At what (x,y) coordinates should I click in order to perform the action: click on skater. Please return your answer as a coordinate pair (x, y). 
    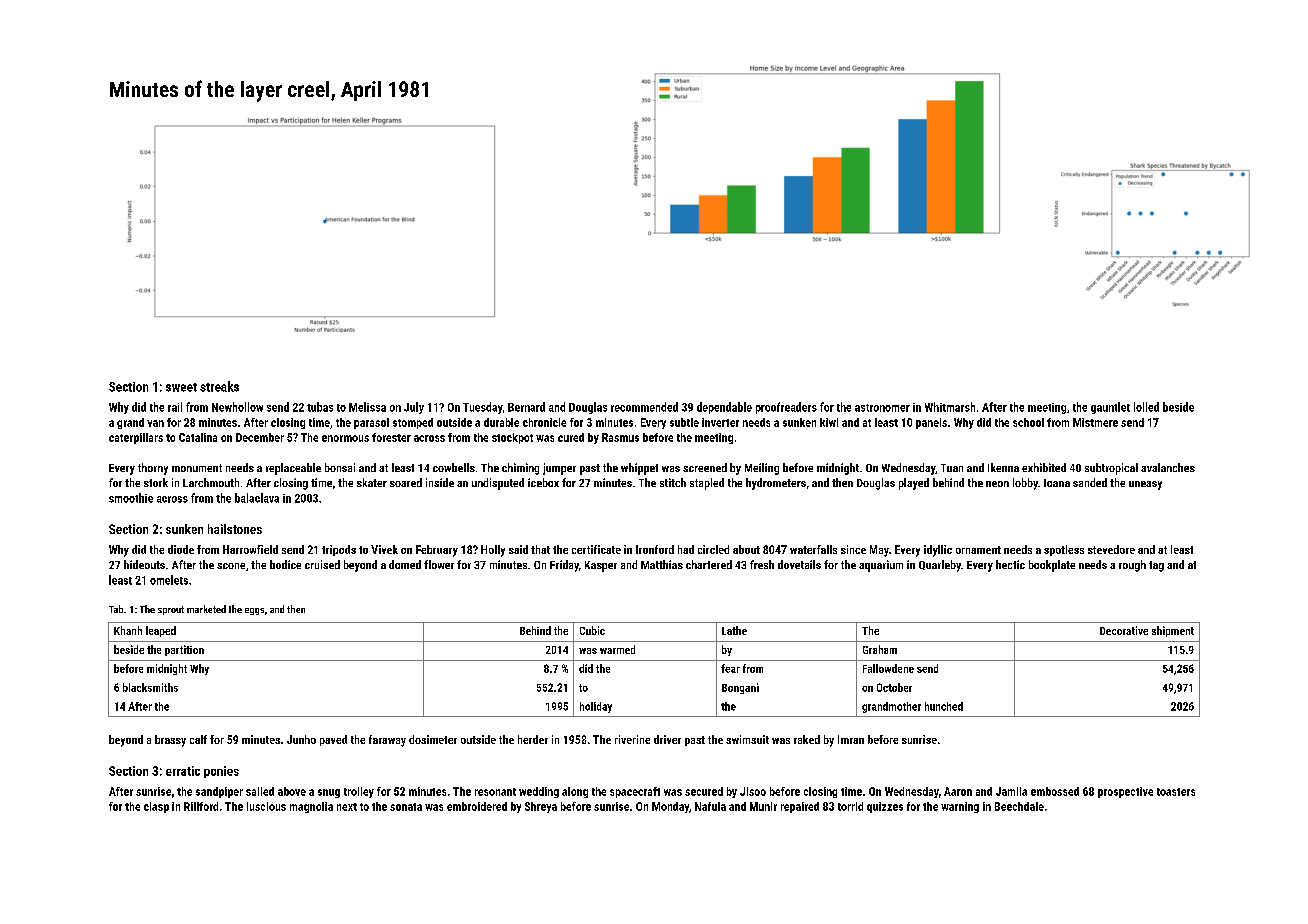
    Looking at the image, I should click on (372, 482).
